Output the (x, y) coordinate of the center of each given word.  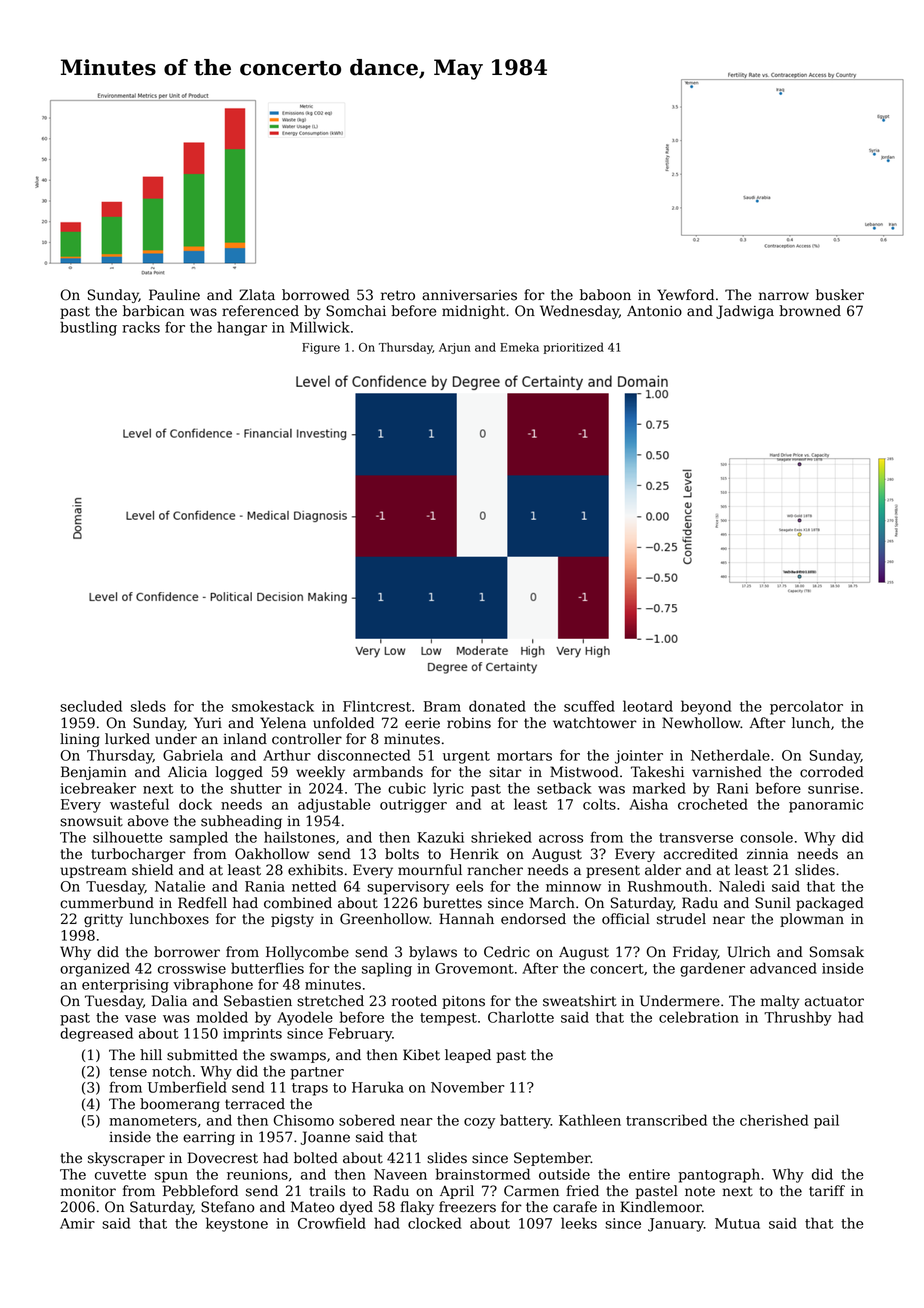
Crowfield (332, 1223)
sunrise (833, 788)
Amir (77, 1223)
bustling (88, 328)
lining (80, 740)
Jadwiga (745, 312)
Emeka (519, 347)
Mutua (737, 1223)
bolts (402, 854)
